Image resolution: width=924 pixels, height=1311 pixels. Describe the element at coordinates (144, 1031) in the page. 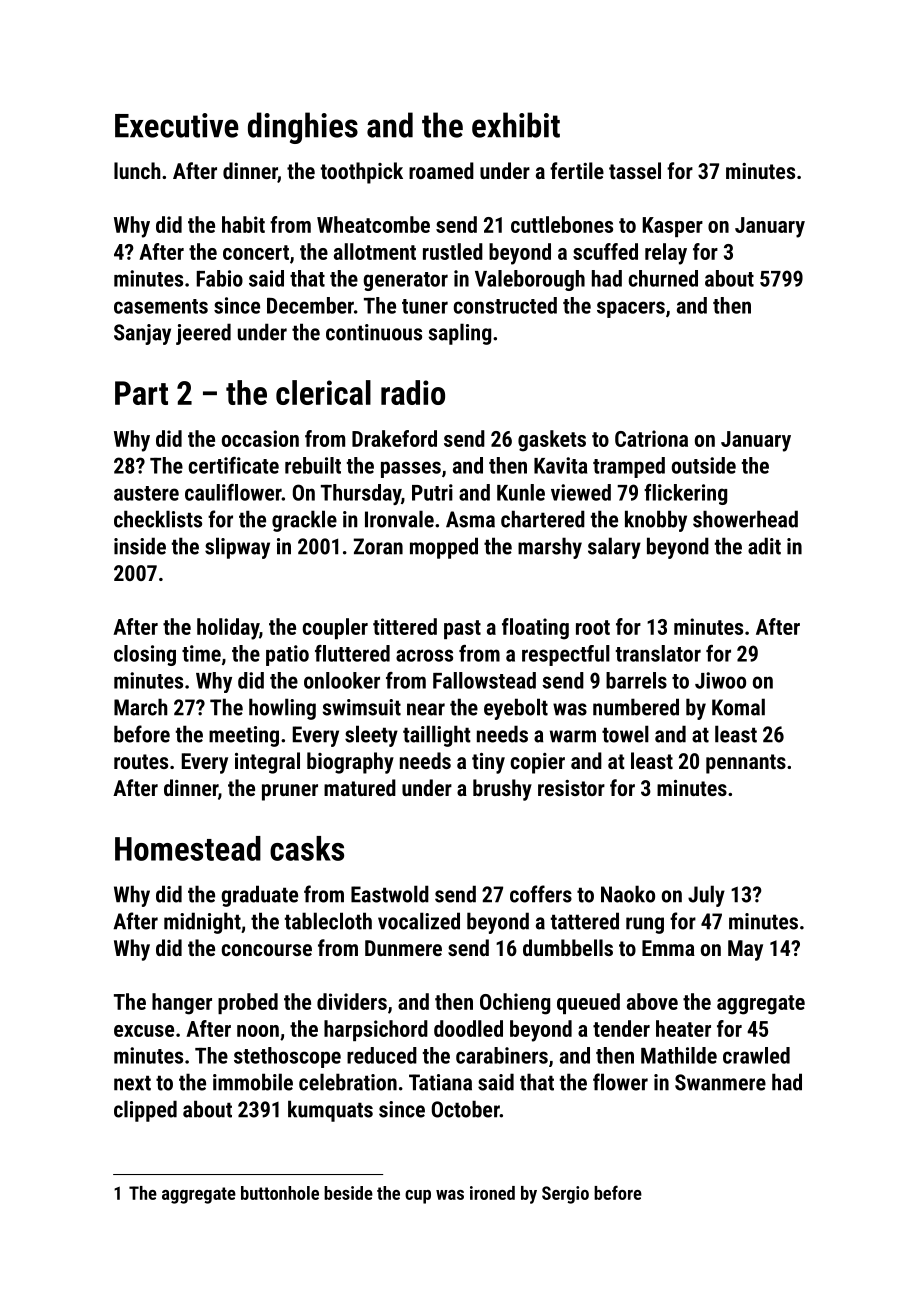

I see `excuse` at that location.
